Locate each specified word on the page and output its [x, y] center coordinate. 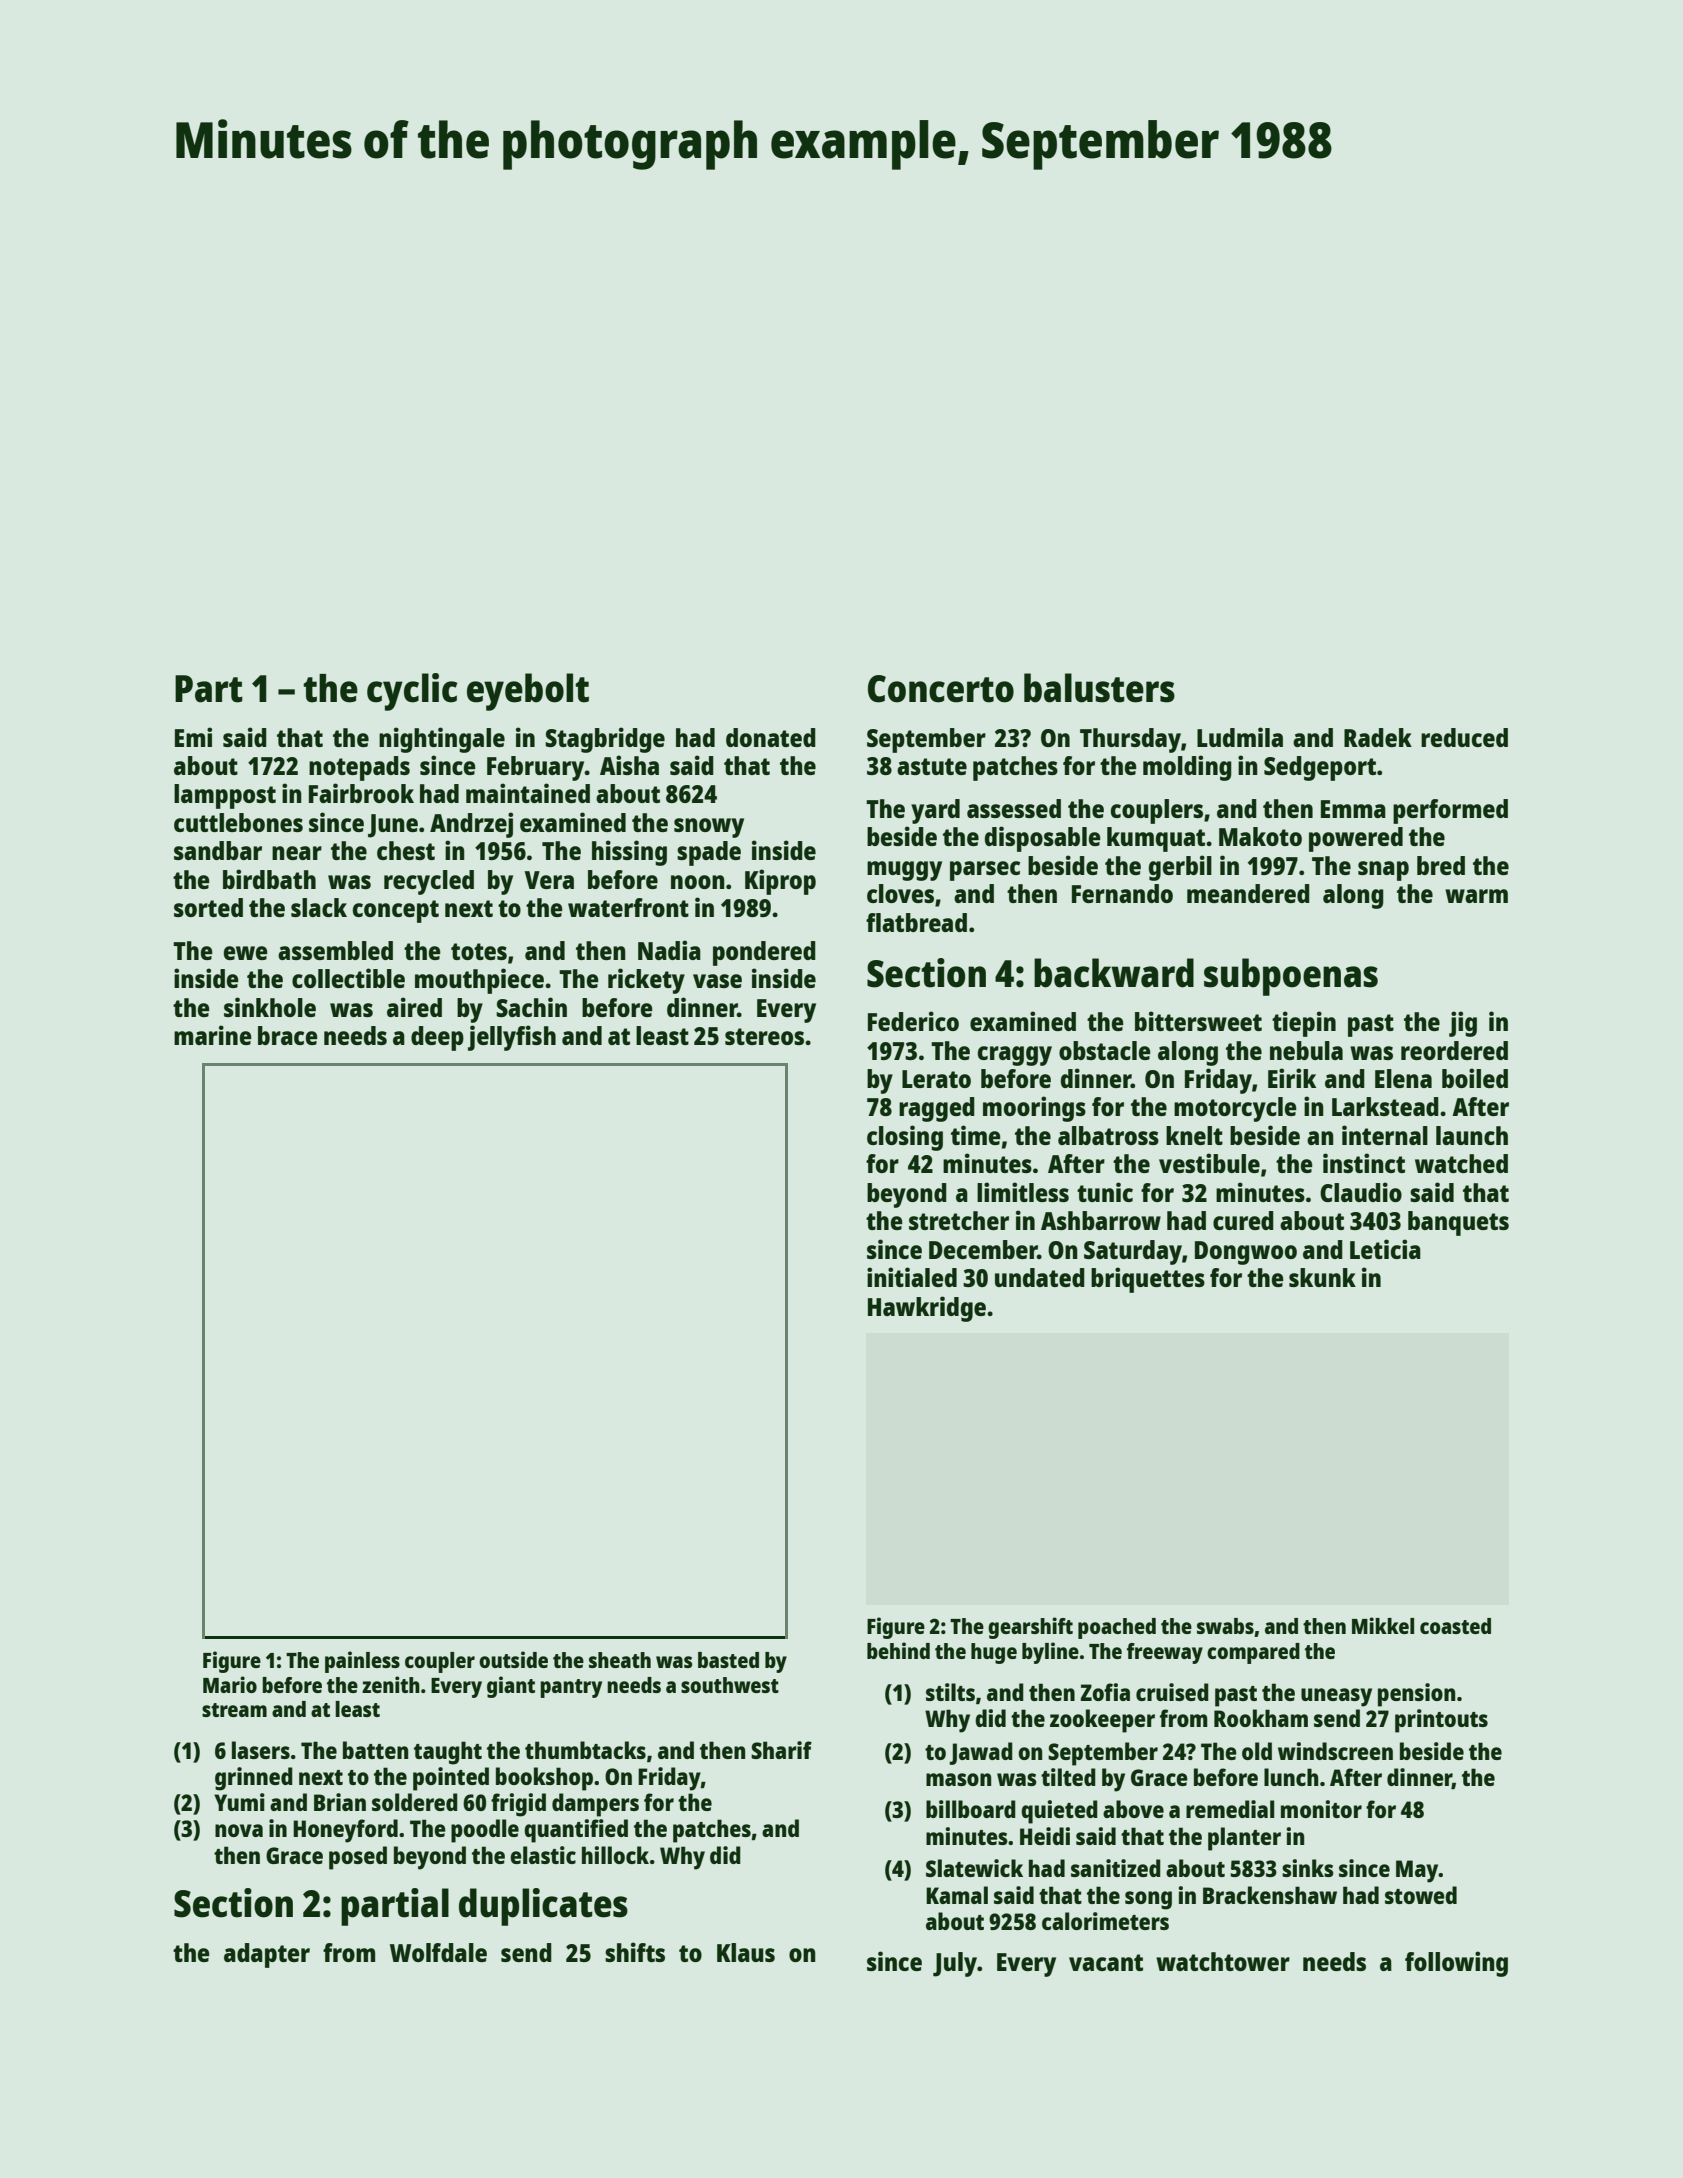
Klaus [746, 1952]
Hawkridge [927, 1309]
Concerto [941, 689]
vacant [1106, 1962]
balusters [1099, 688]
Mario [230, 1684]
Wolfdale [438, 1952]
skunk [1322, 1277]
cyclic [412, 692]
